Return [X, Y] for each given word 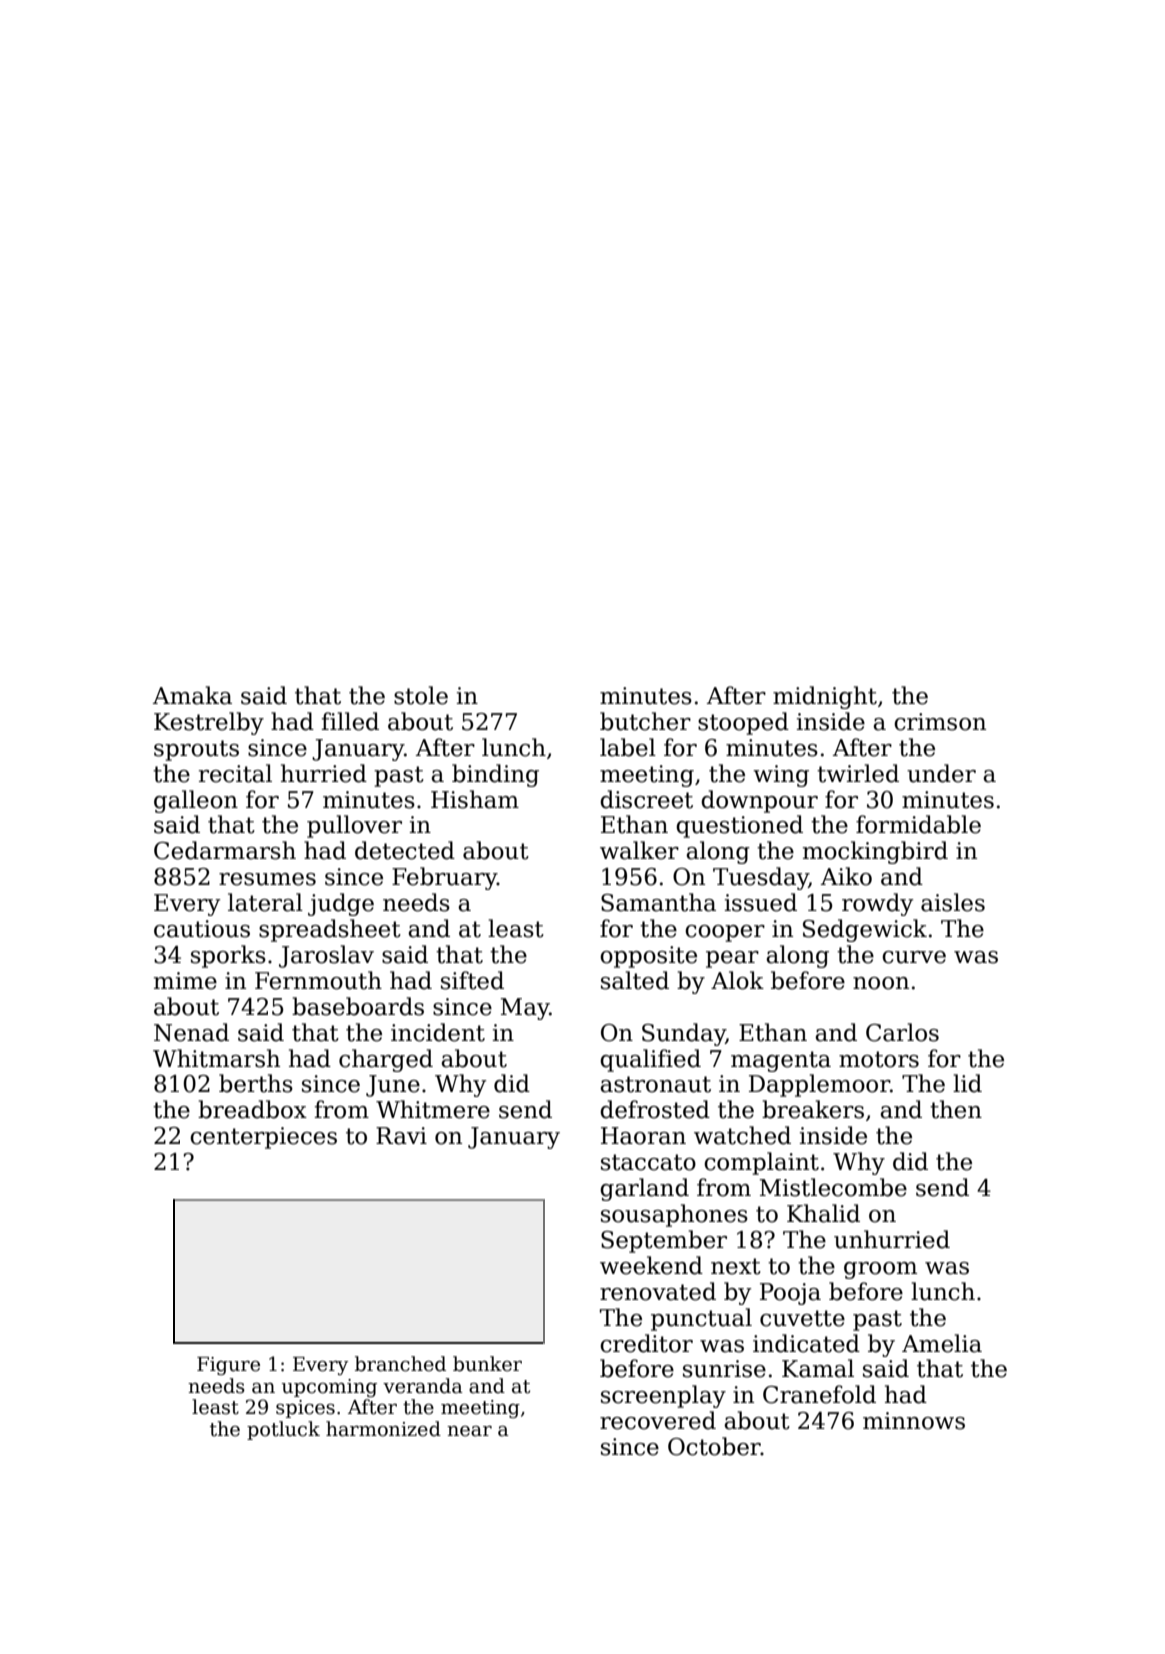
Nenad [191, 1032]
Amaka [192, 695]
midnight [825, 697]
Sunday [684, 1034]
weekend [651, 1265]
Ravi [401, 1136]
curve [914, 957]
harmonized [383, 1429]
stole [421, 695]
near [469, 1431]
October [714, 1446]
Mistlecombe [833, 1187]
